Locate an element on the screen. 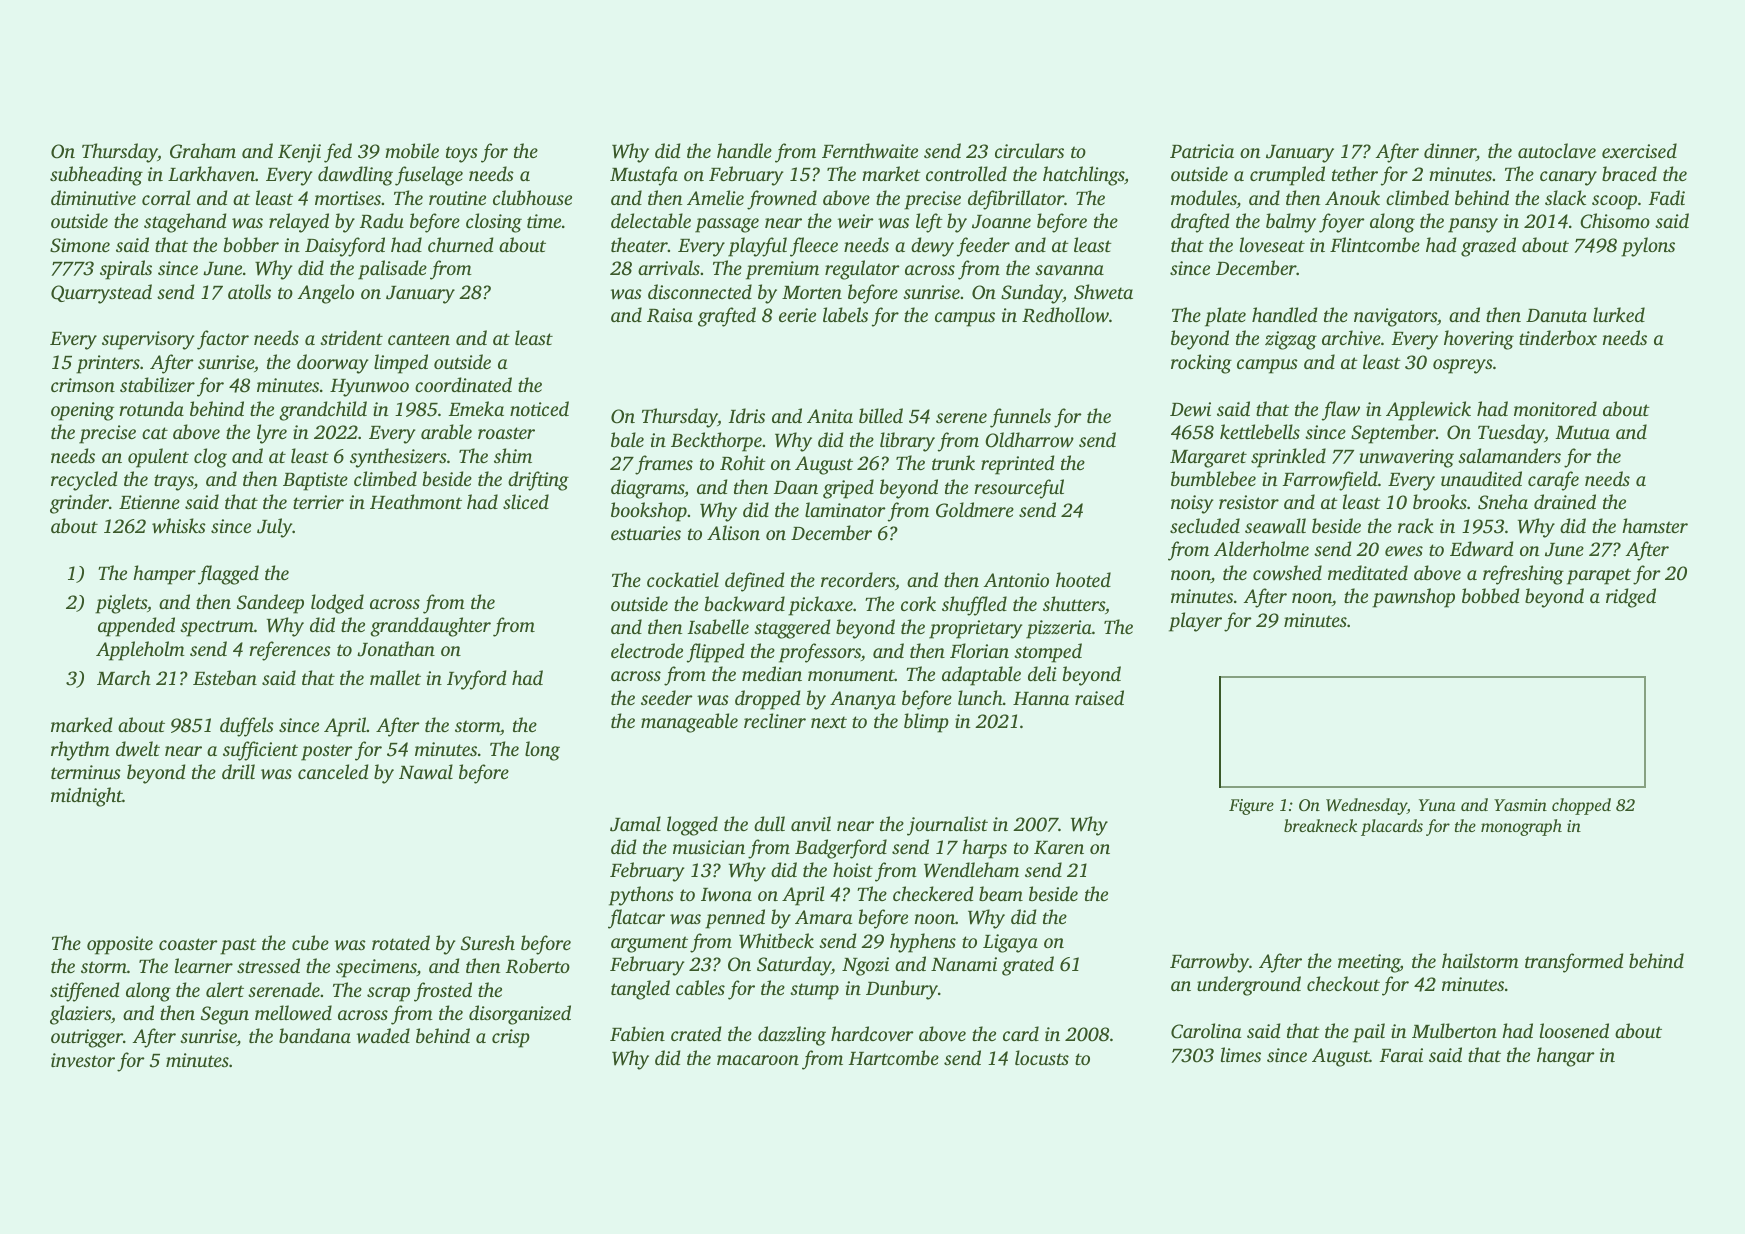 This screenshot has width=1745, height=1234. locusts is located at coordinates (1042, 1057).
